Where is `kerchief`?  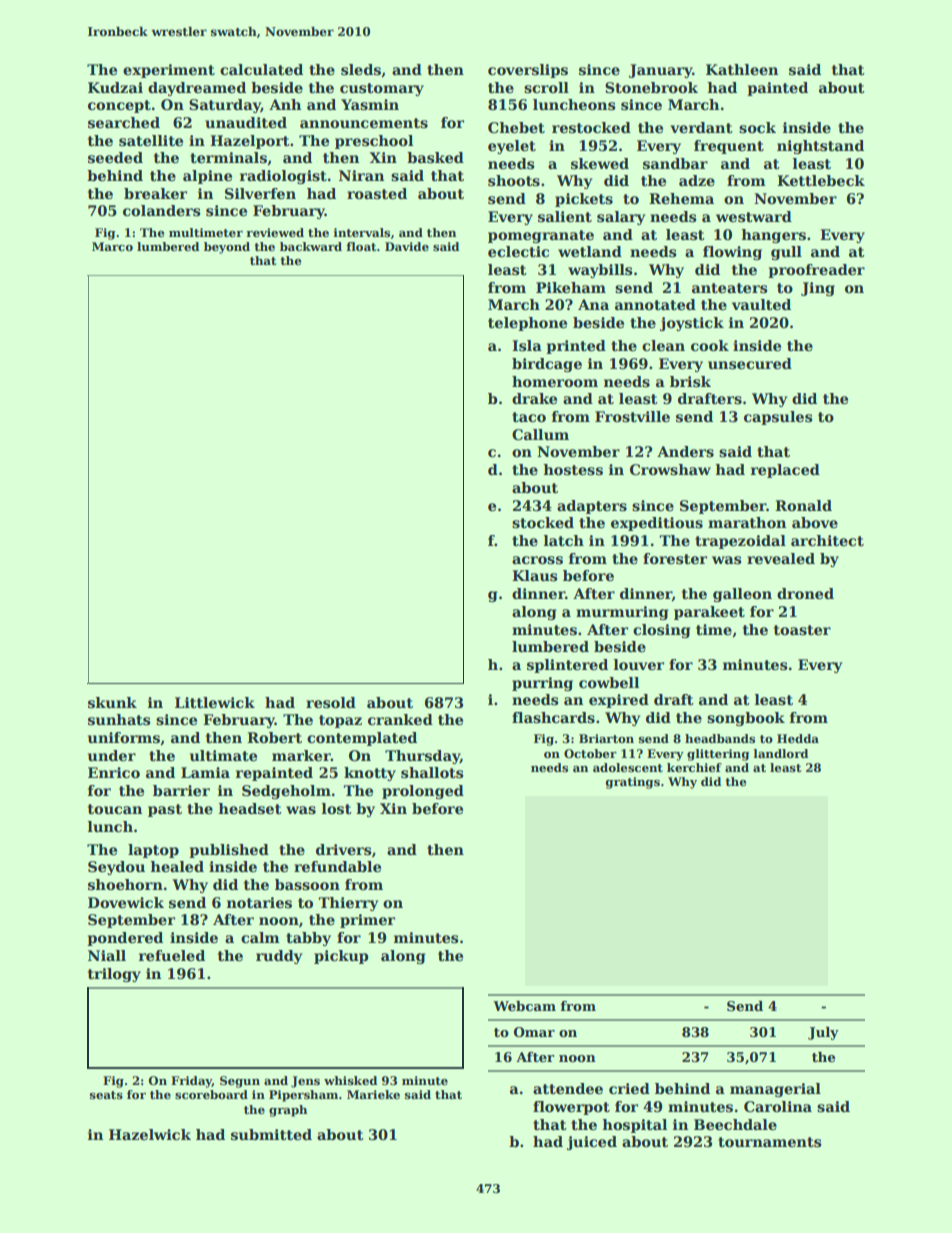
kerchief is located at coordinates (694, 767).
